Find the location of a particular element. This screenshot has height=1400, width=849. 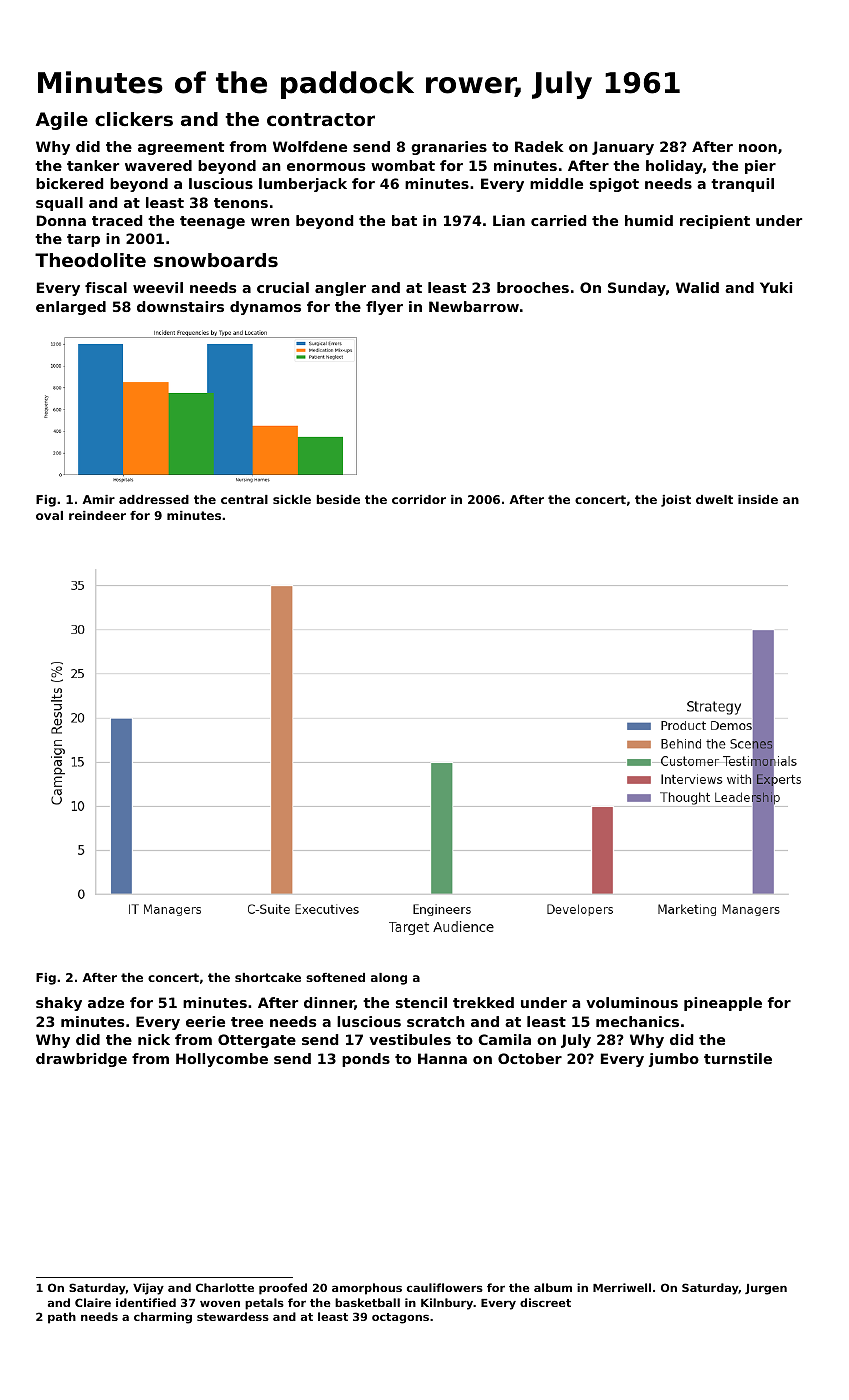

wavered is located at coordinates (158, 165).
